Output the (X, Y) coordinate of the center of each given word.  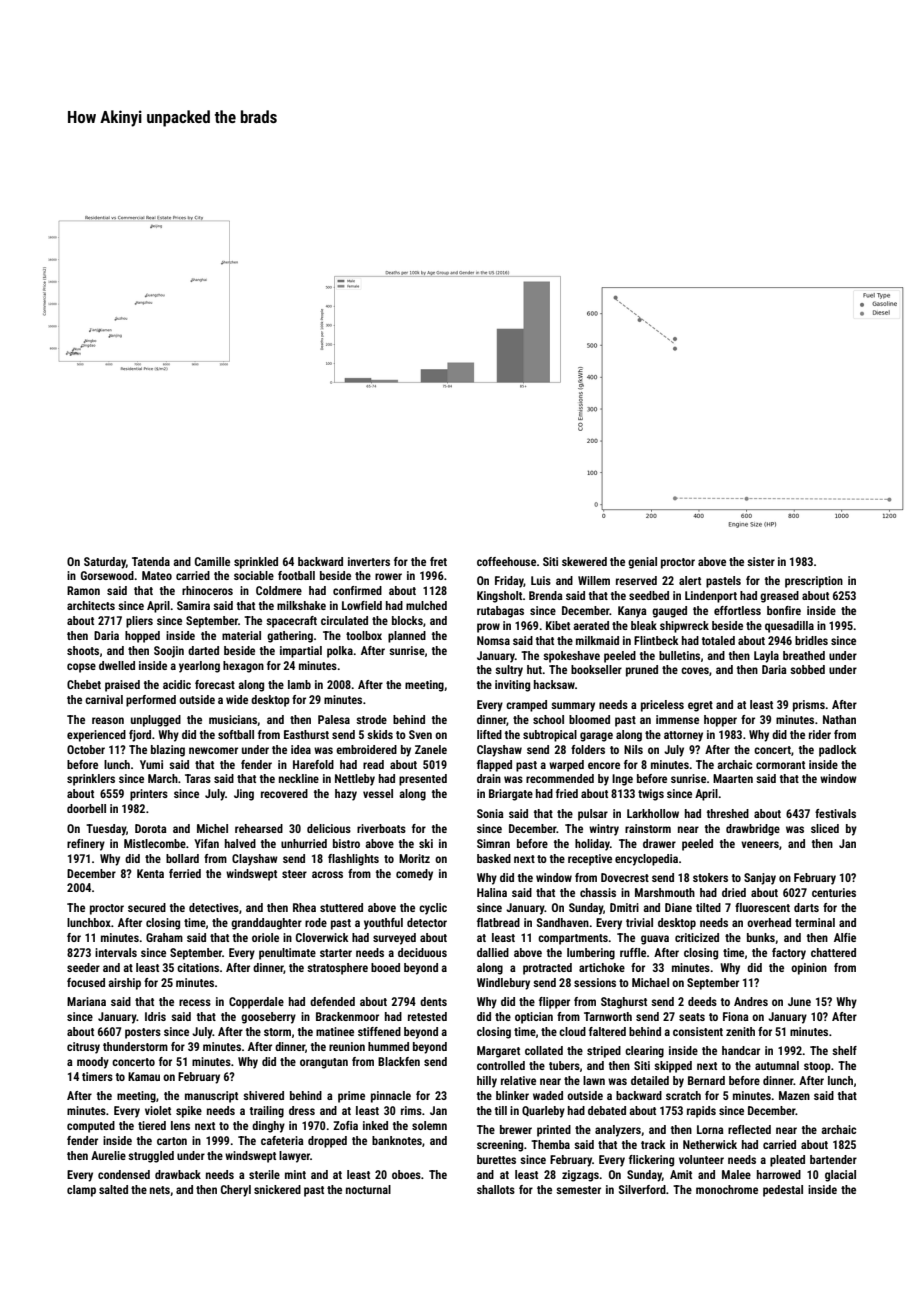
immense (677, 719)
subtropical (550, 736)
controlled (501, 1065)
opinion (809, 969)
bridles (811, 640)
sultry (509, 671)
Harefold (313, 764)
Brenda (546, 595)
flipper (554, 1003)
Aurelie (108, 1155)
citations (198, 967)
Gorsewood (107, 575)
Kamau (144, 1076)
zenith (740, 1031)
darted (203, 650)
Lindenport (711, 597)
